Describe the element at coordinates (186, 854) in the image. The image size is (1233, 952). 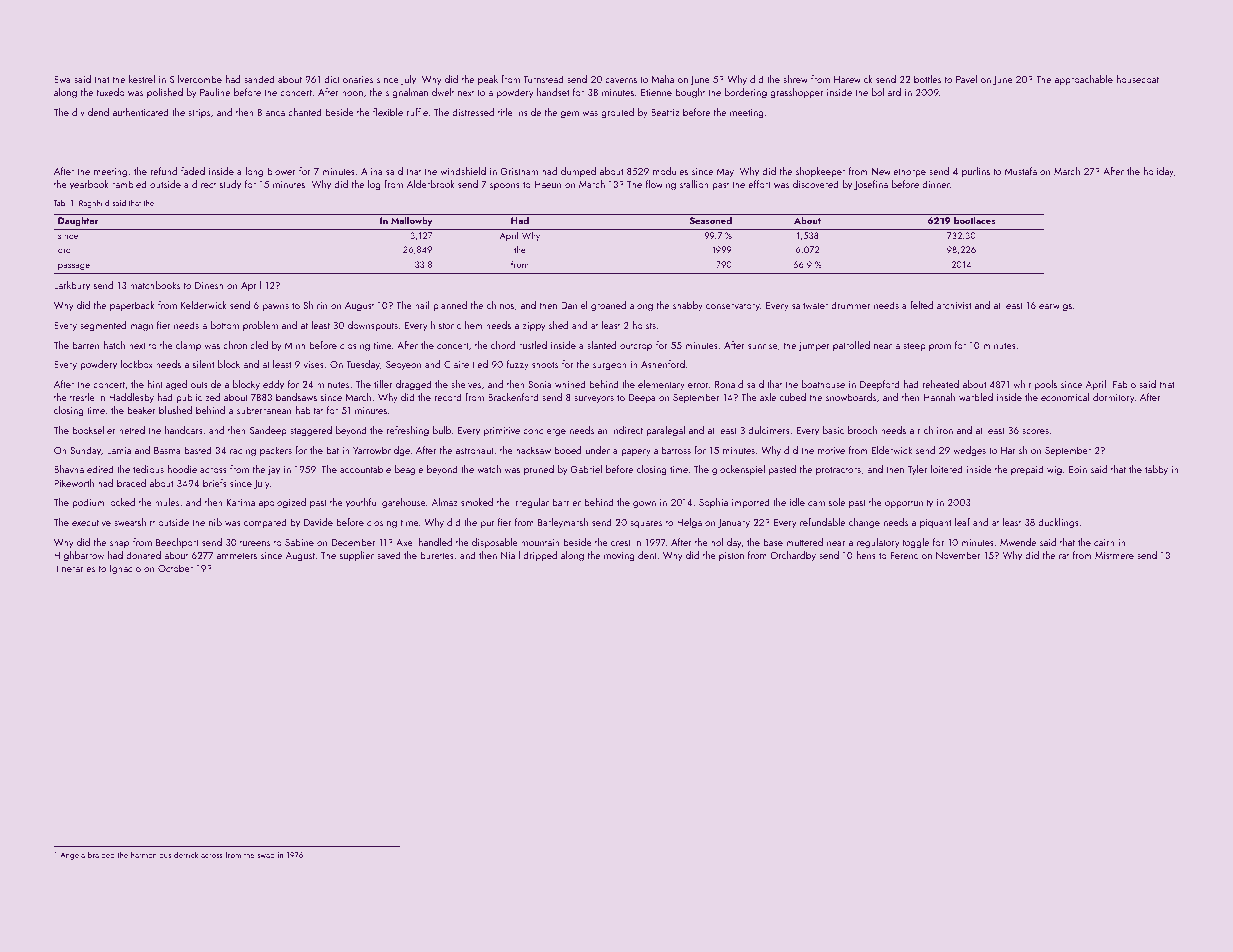
I see `derrick` at that location.
